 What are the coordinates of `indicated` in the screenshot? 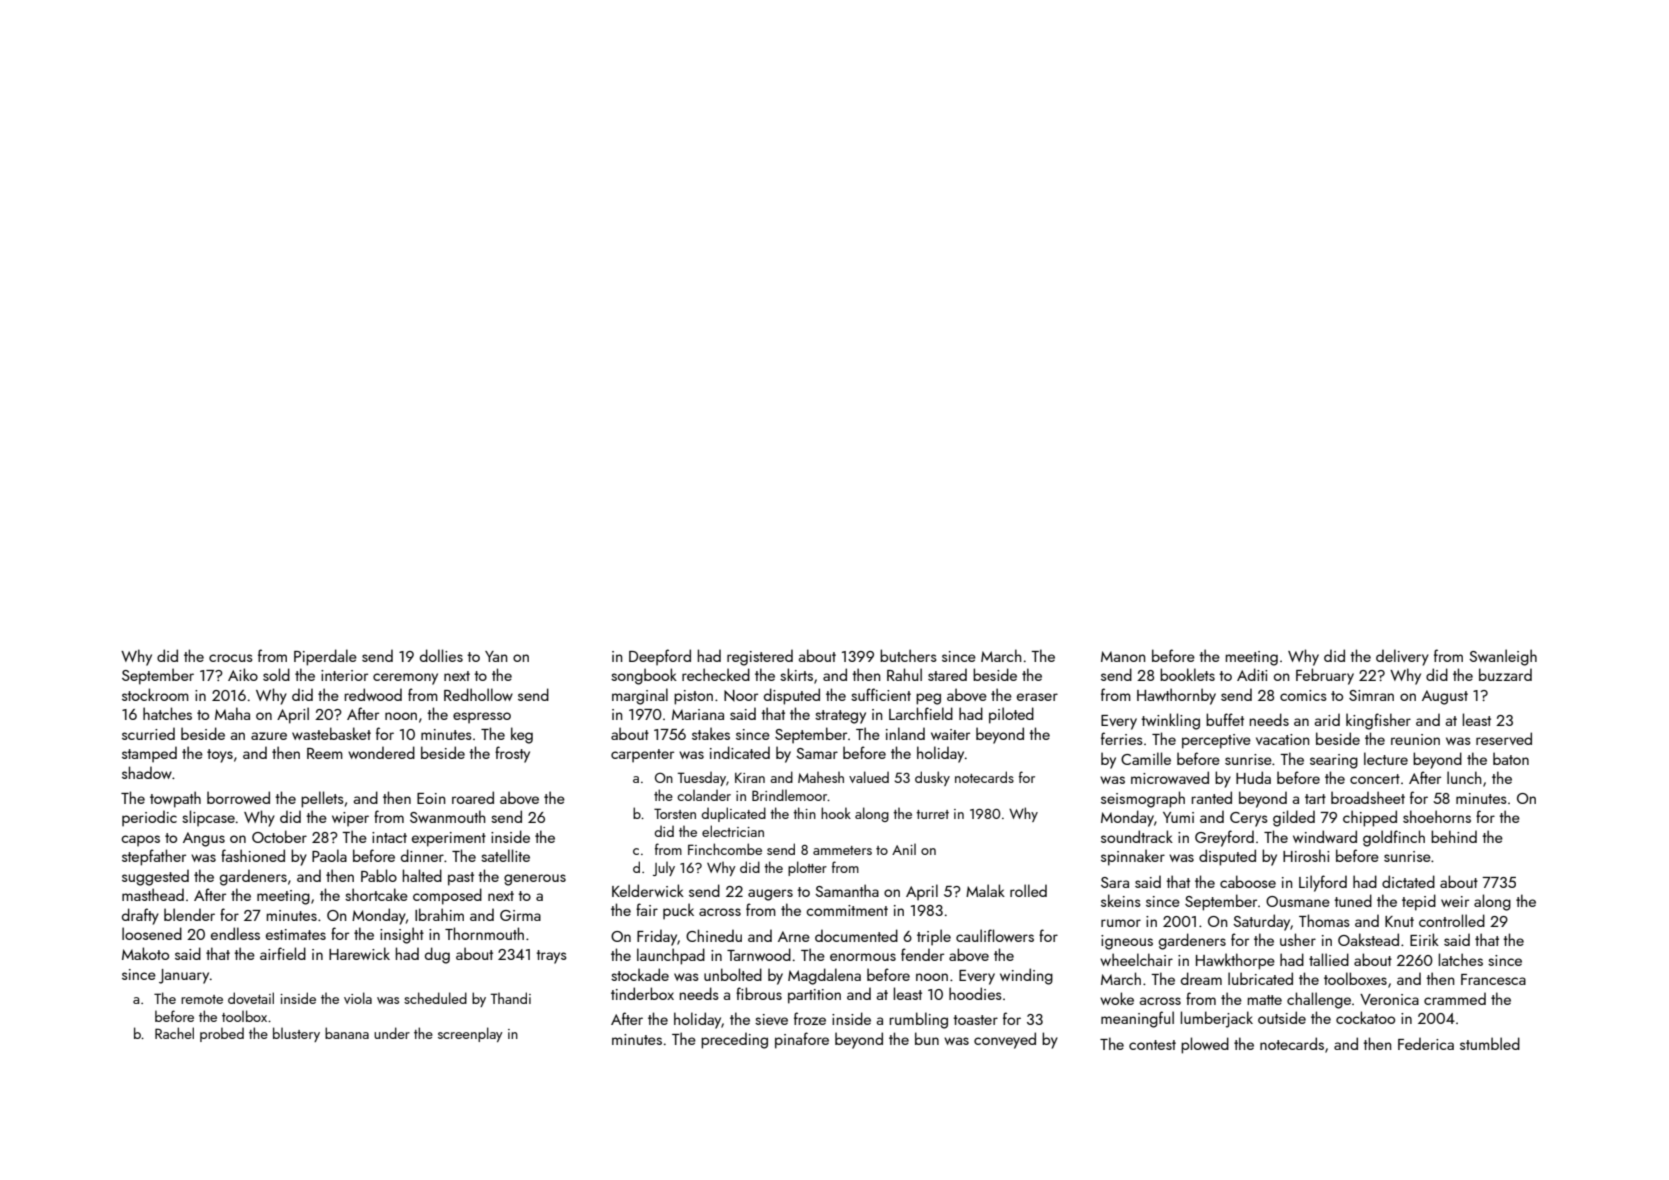 It's located at (740, 752).
